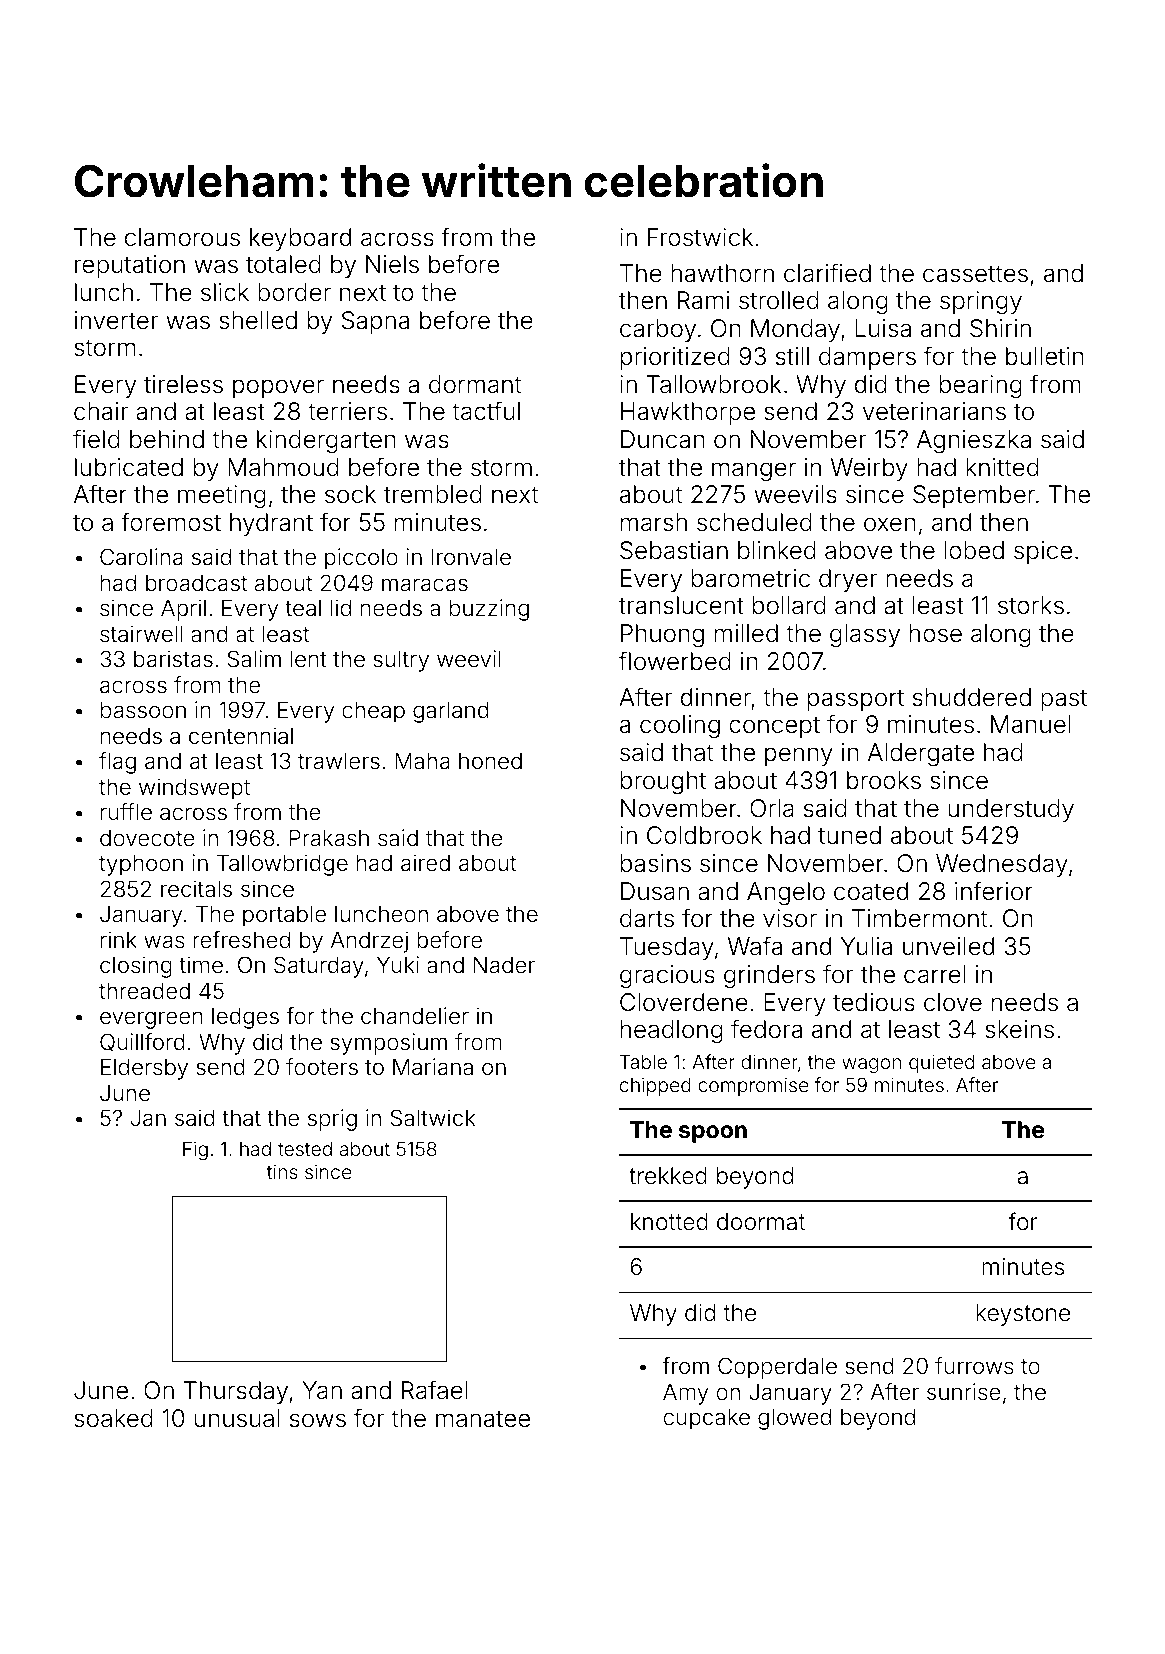 This page has height=1654, width=1165. I want to click on chipped, so click(655, 1086).
